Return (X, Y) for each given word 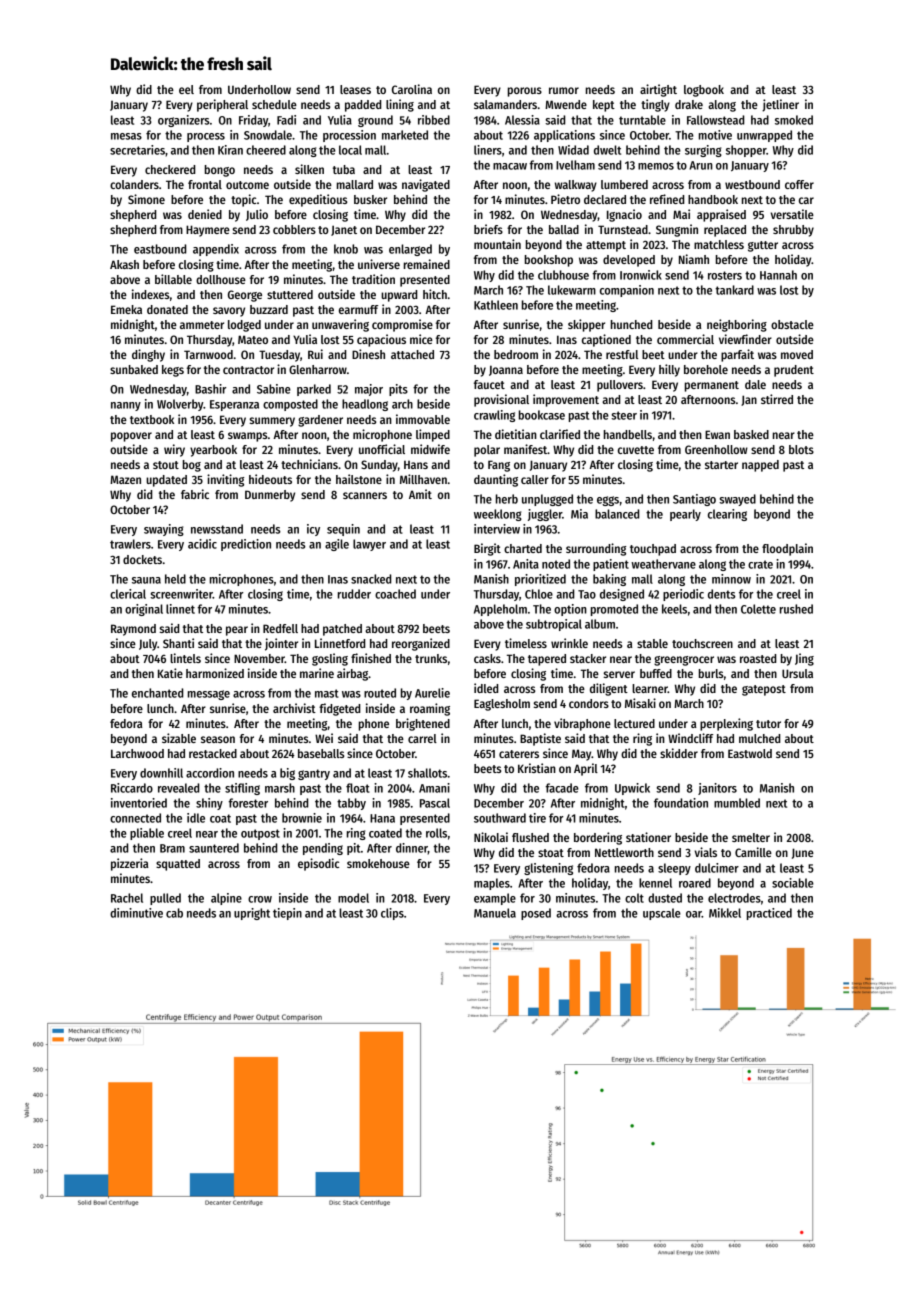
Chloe (539, 594)
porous (525, 92)
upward (399, 296)
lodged (244, 326)
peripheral (222, 105)
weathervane (663, 564)
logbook (704, 91)
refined (667, 199)
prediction (246, 545)
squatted (178, 865)
